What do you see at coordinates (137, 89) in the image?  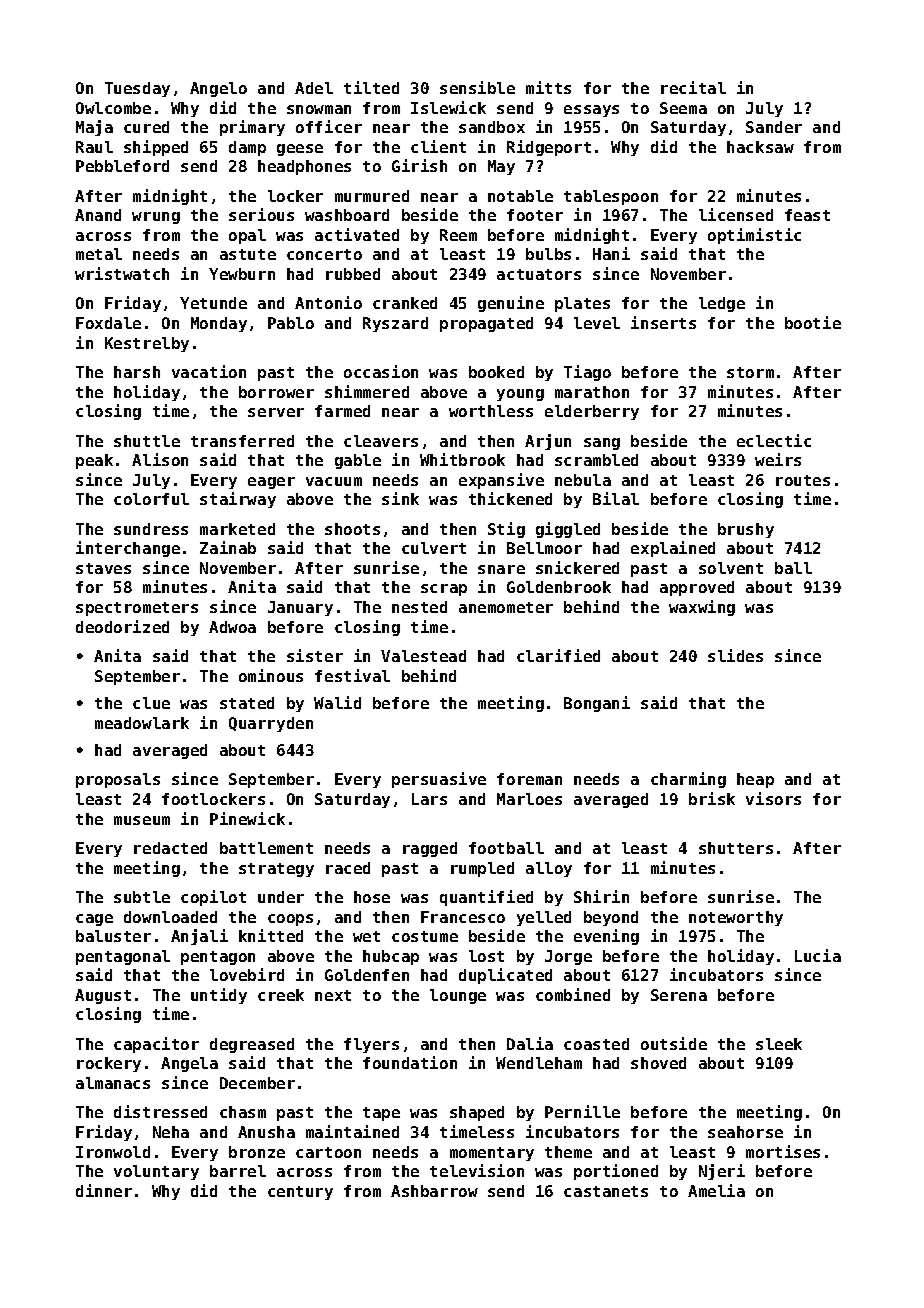 I see `Tuesday` at bounding box center [137, 89].
